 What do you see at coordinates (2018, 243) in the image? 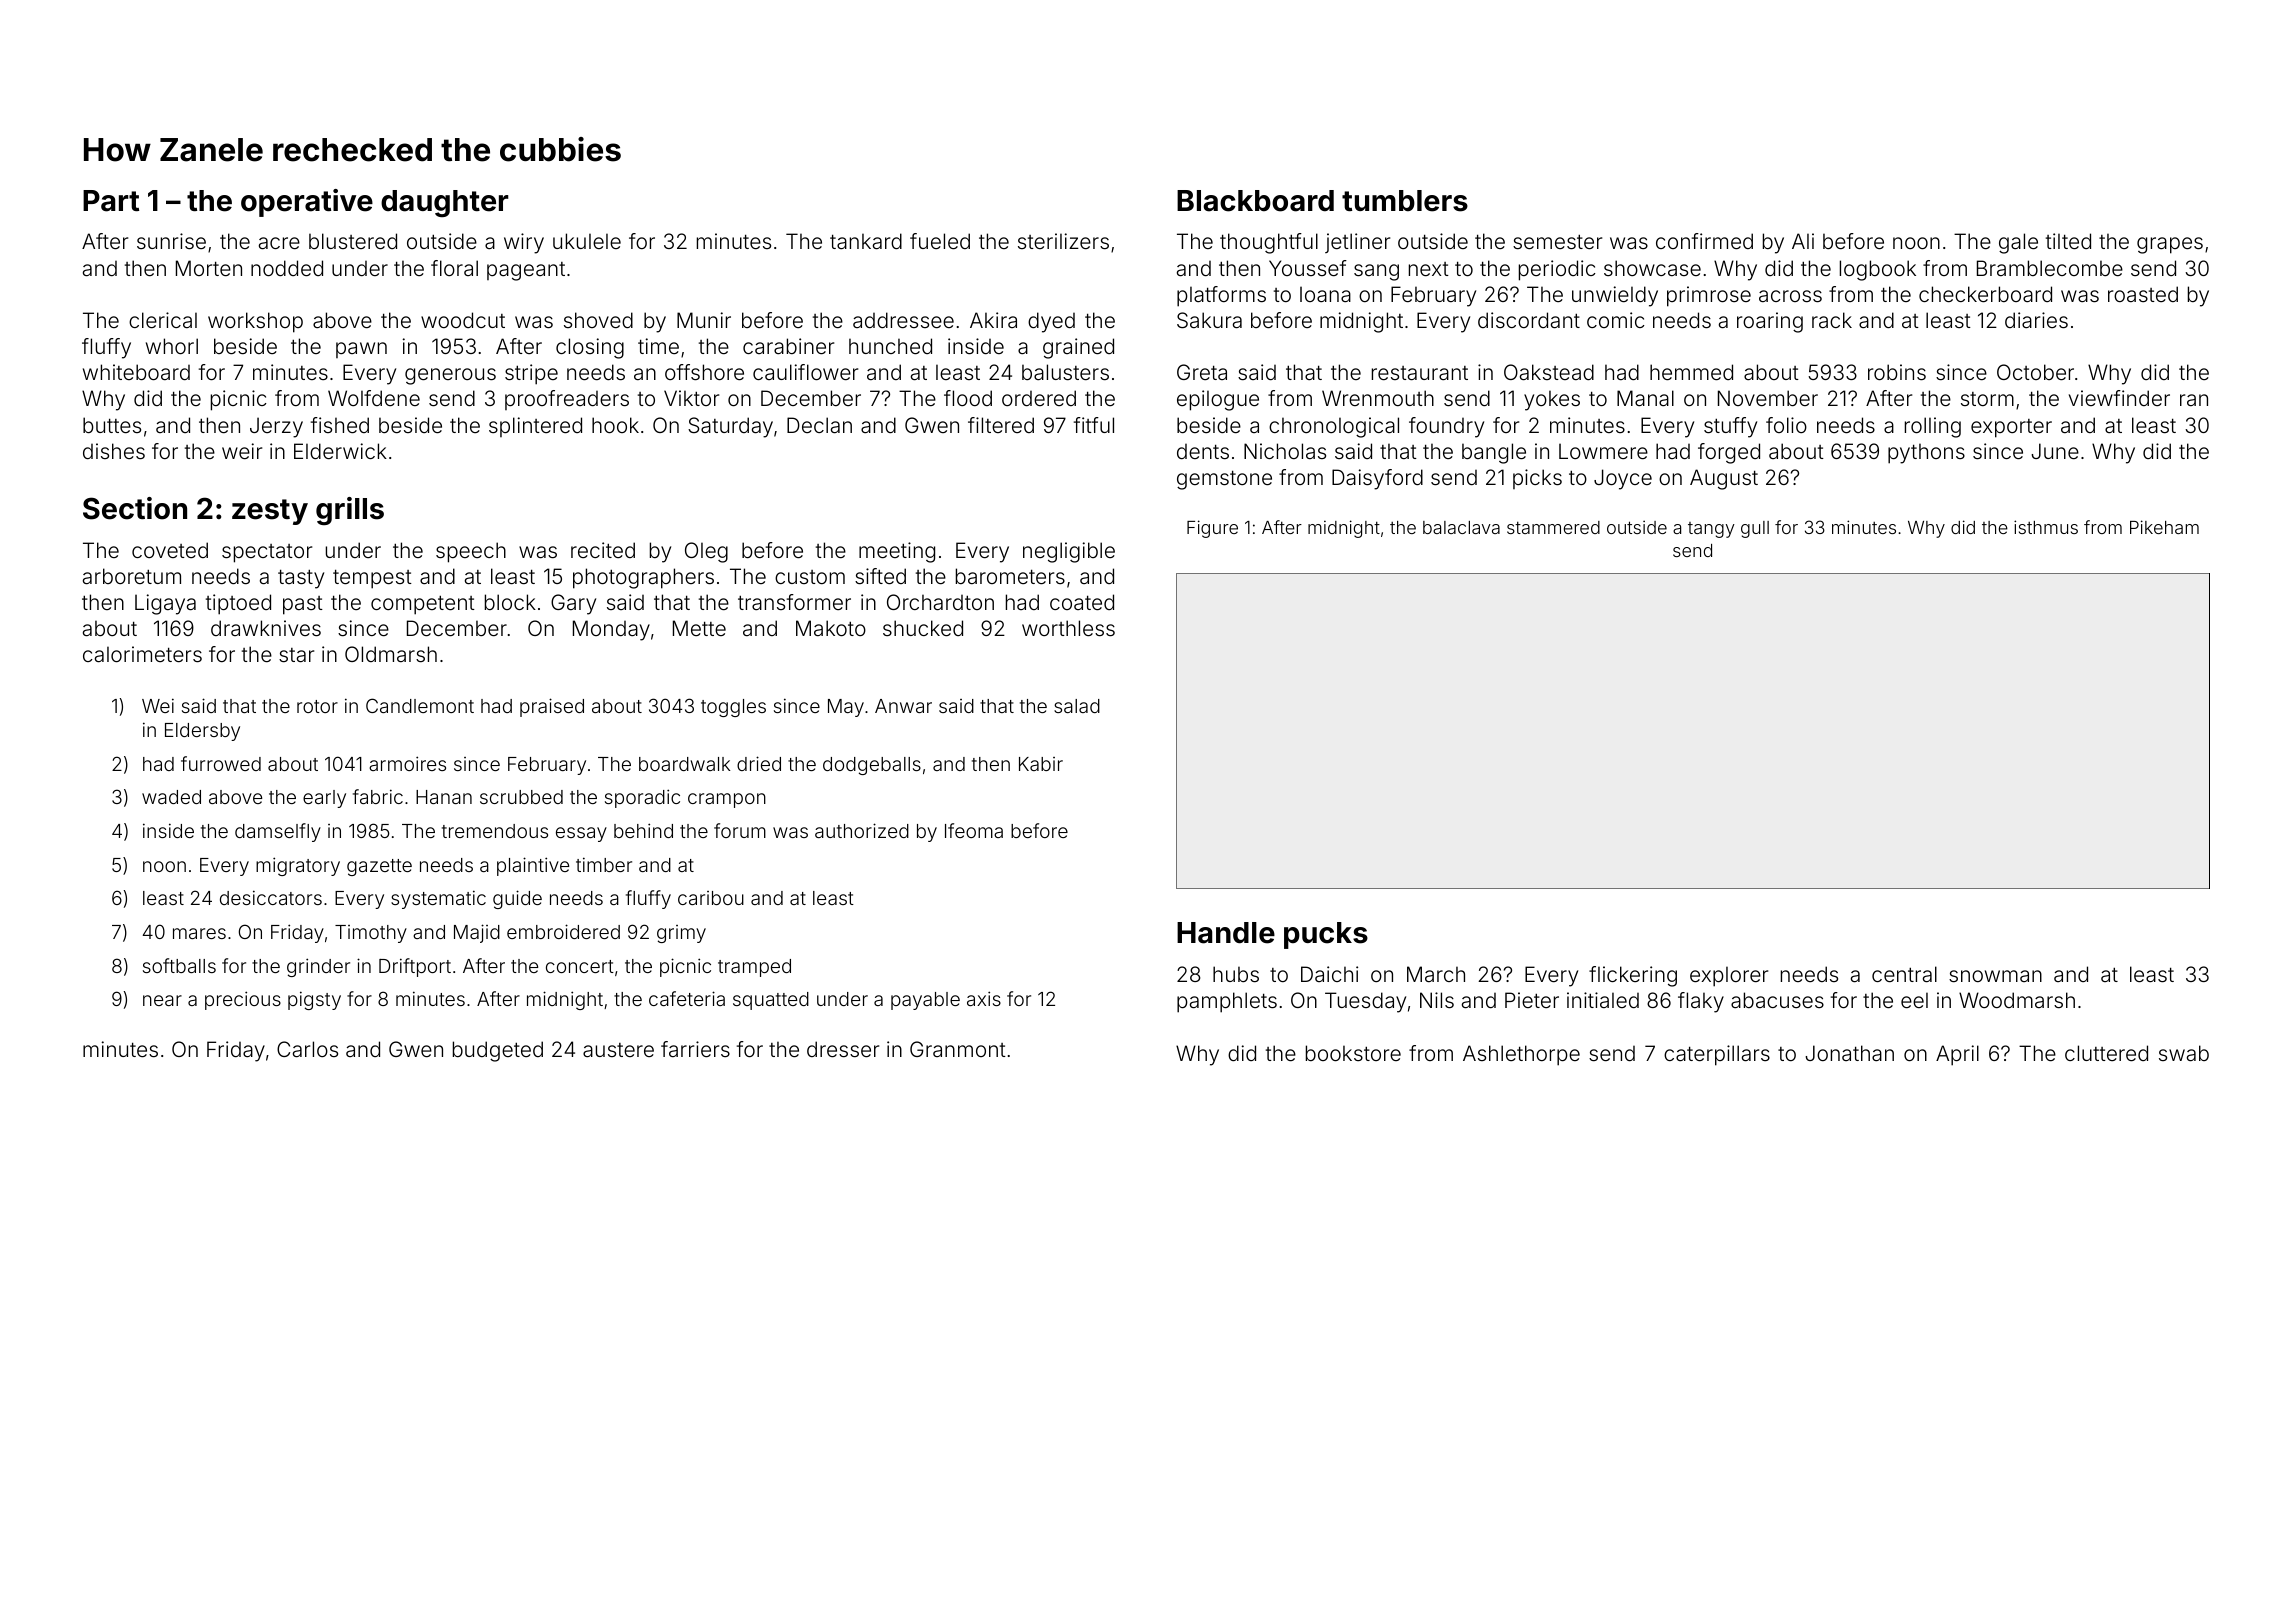
I see `gale` at bounding box center [2018, 243].
